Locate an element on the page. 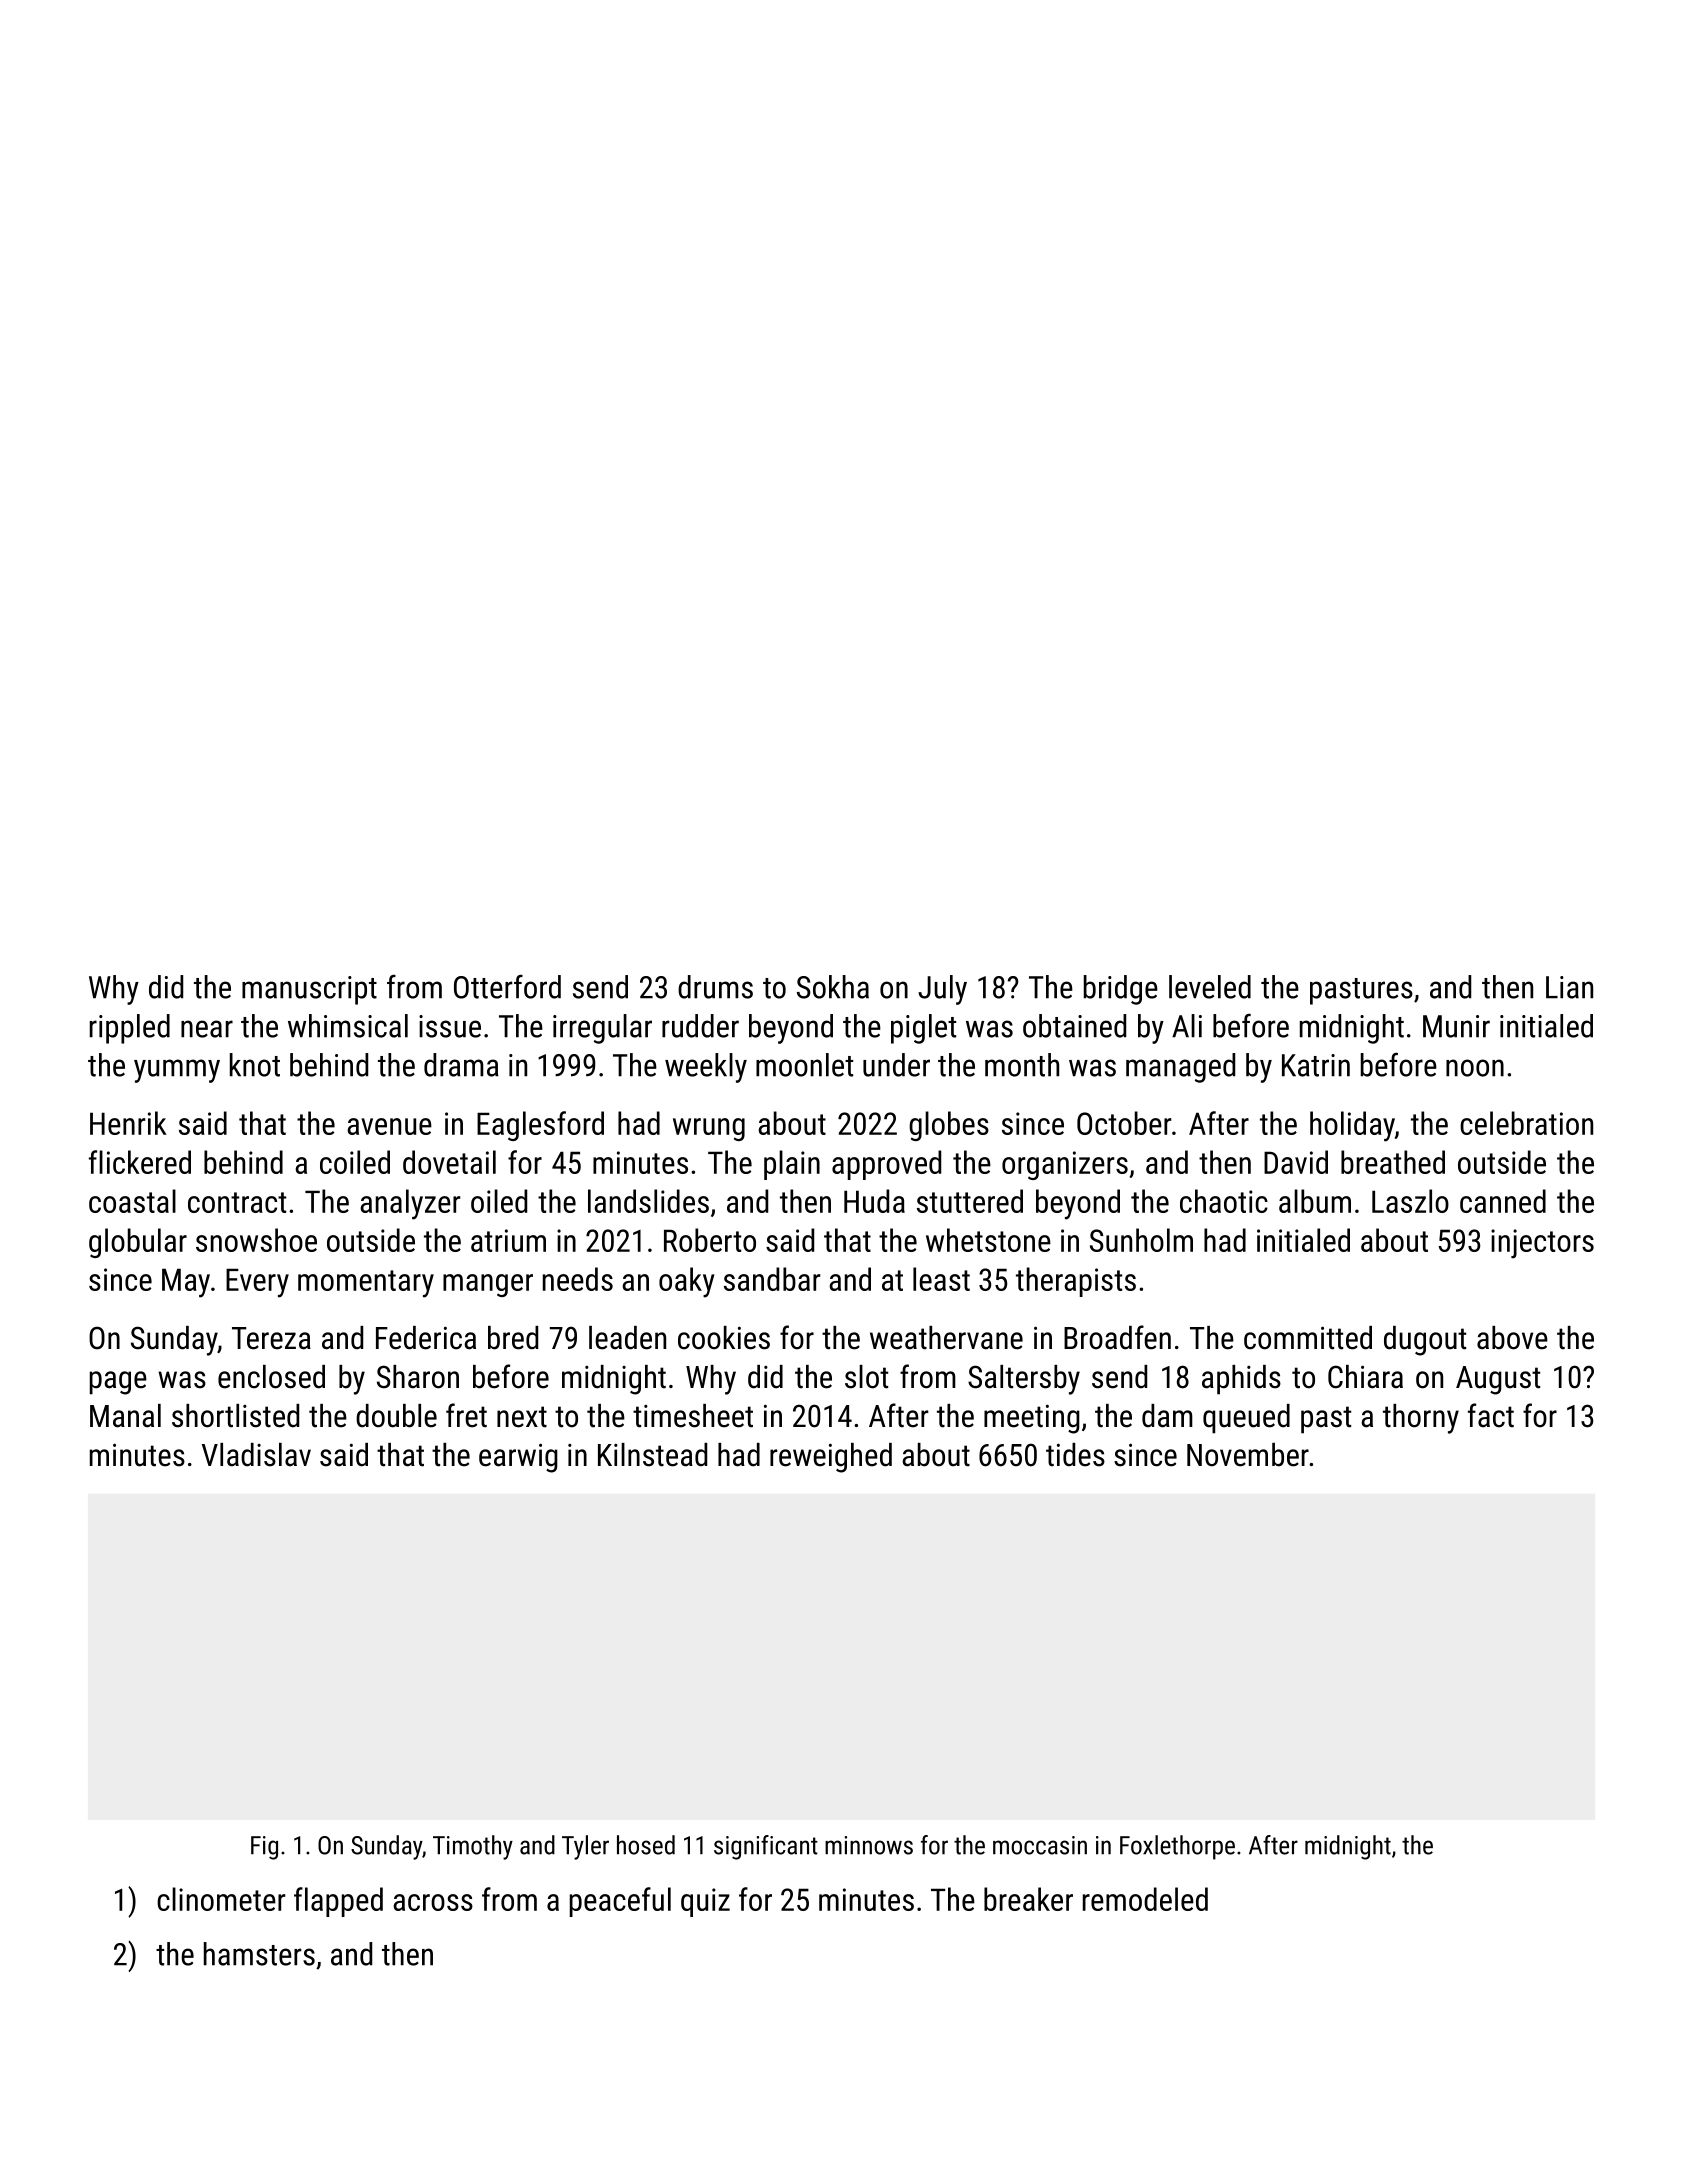  reweighed is located at coordinates (831, 1458).
